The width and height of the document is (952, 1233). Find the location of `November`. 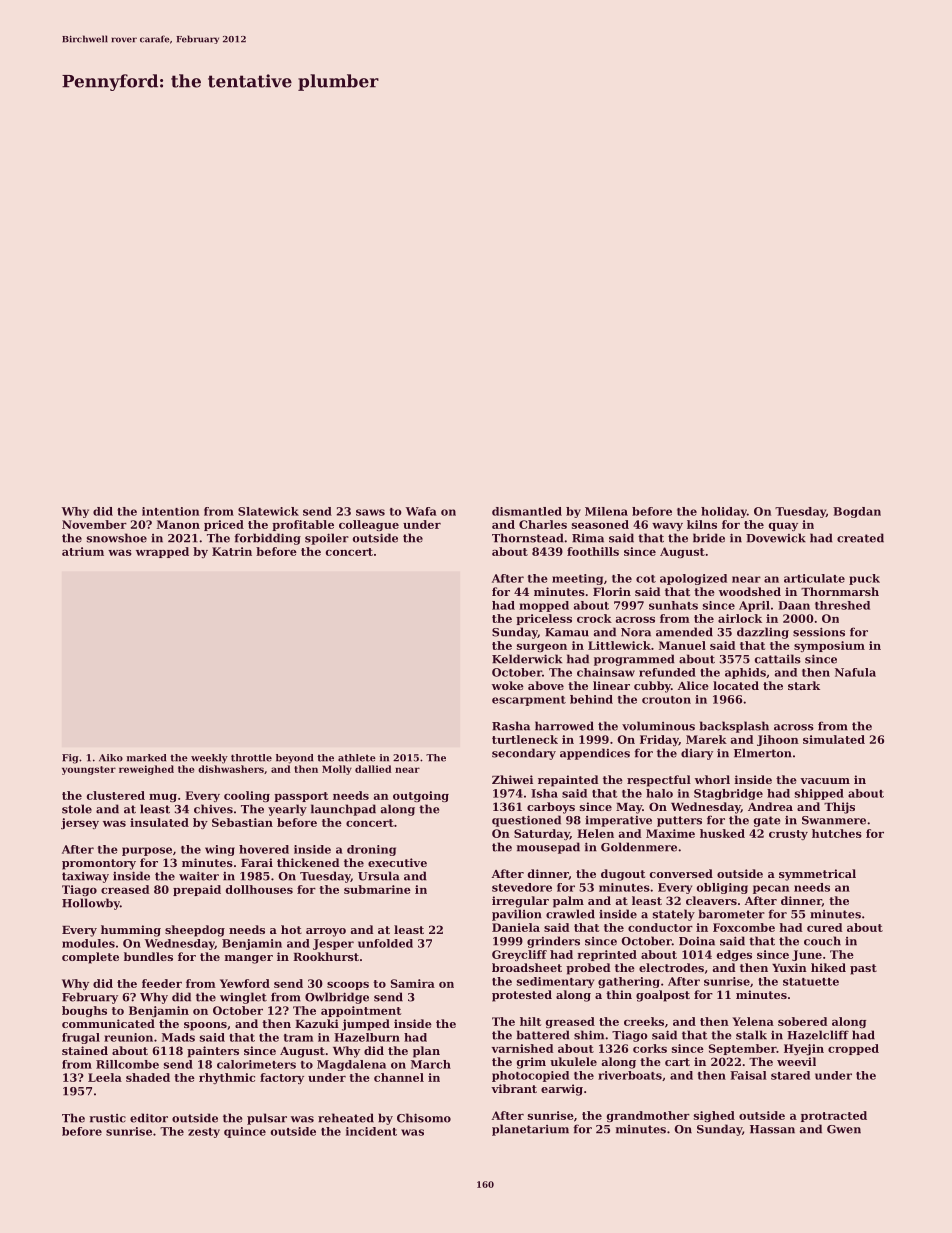

November is located at coordinates (94, 524).
